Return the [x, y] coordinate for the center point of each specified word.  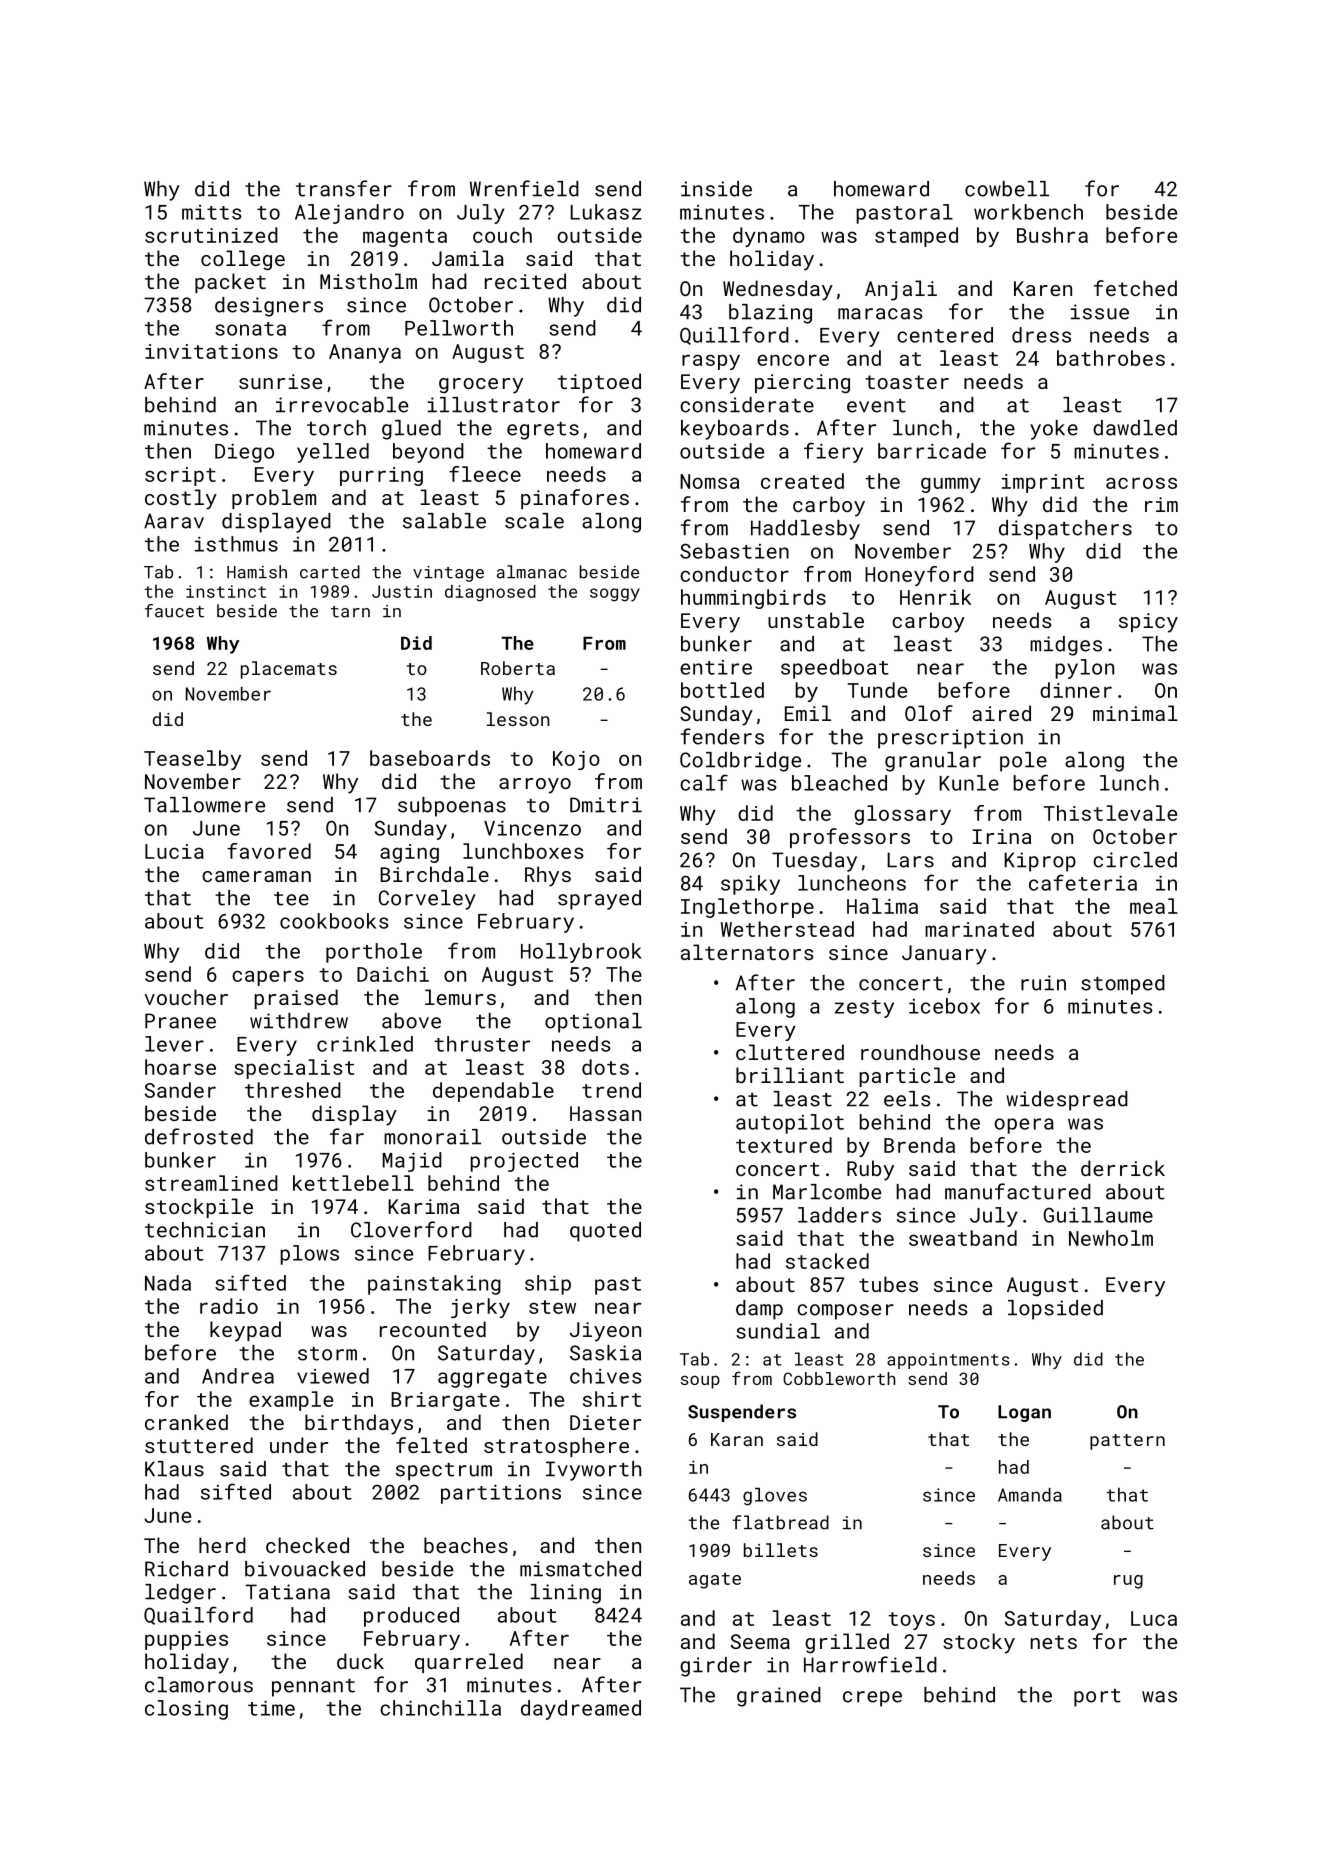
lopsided [1055, 1310]
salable [444, 521]
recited [525, 281]
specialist [294, 1069]
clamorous [199, 1685]
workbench [1028, 212]
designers [269, 307]
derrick [1123, 1168]
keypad [245, 1331]
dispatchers [1065, 530]
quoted [605, 1232]
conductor [734, 574]
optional [593, 1023]
